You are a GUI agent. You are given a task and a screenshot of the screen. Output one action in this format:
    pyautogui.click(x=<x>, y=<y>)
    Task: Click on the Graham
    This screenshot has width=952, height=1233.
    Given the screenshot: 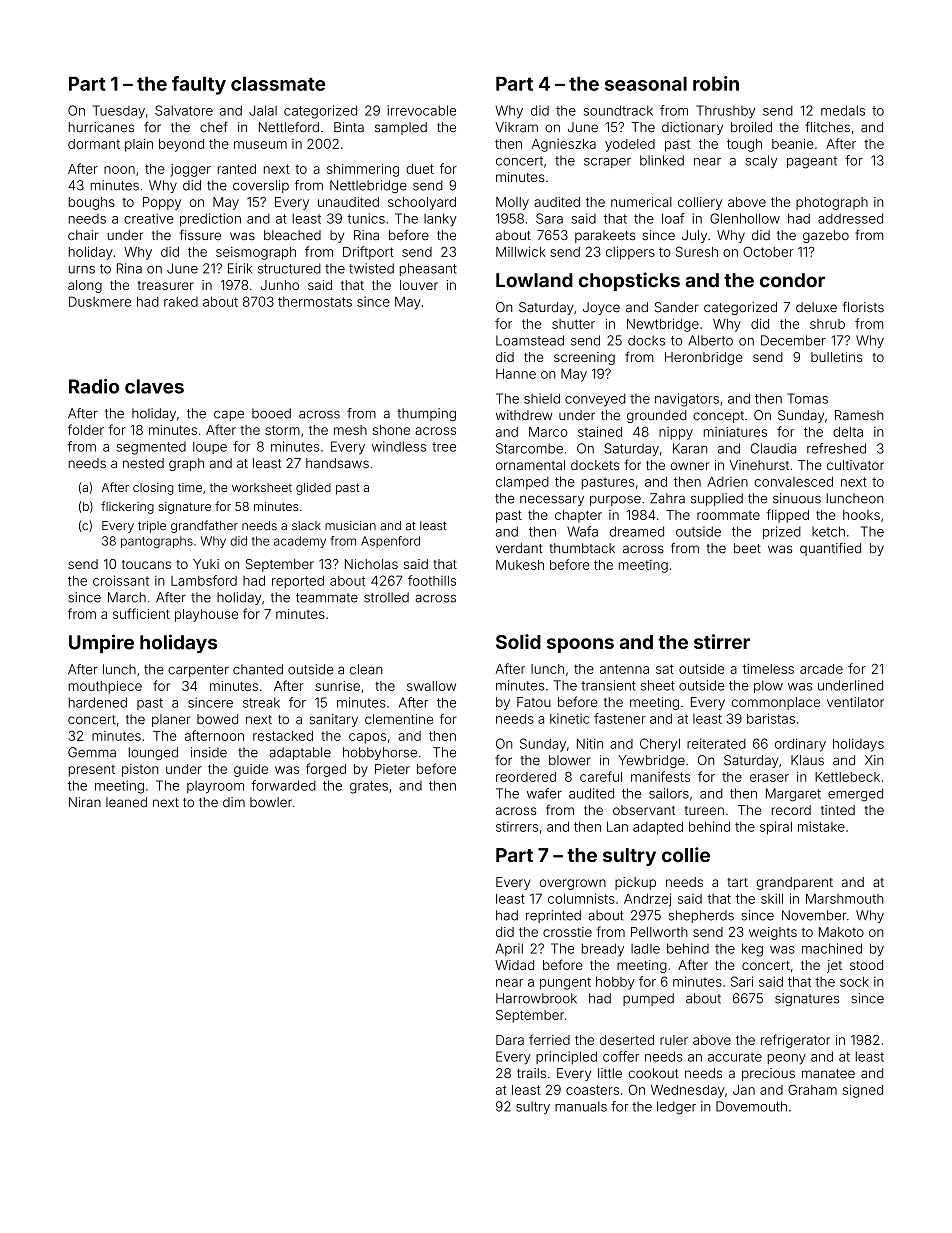 What is the action you would take?
    pyautogui.click(x=812, y=1089)
